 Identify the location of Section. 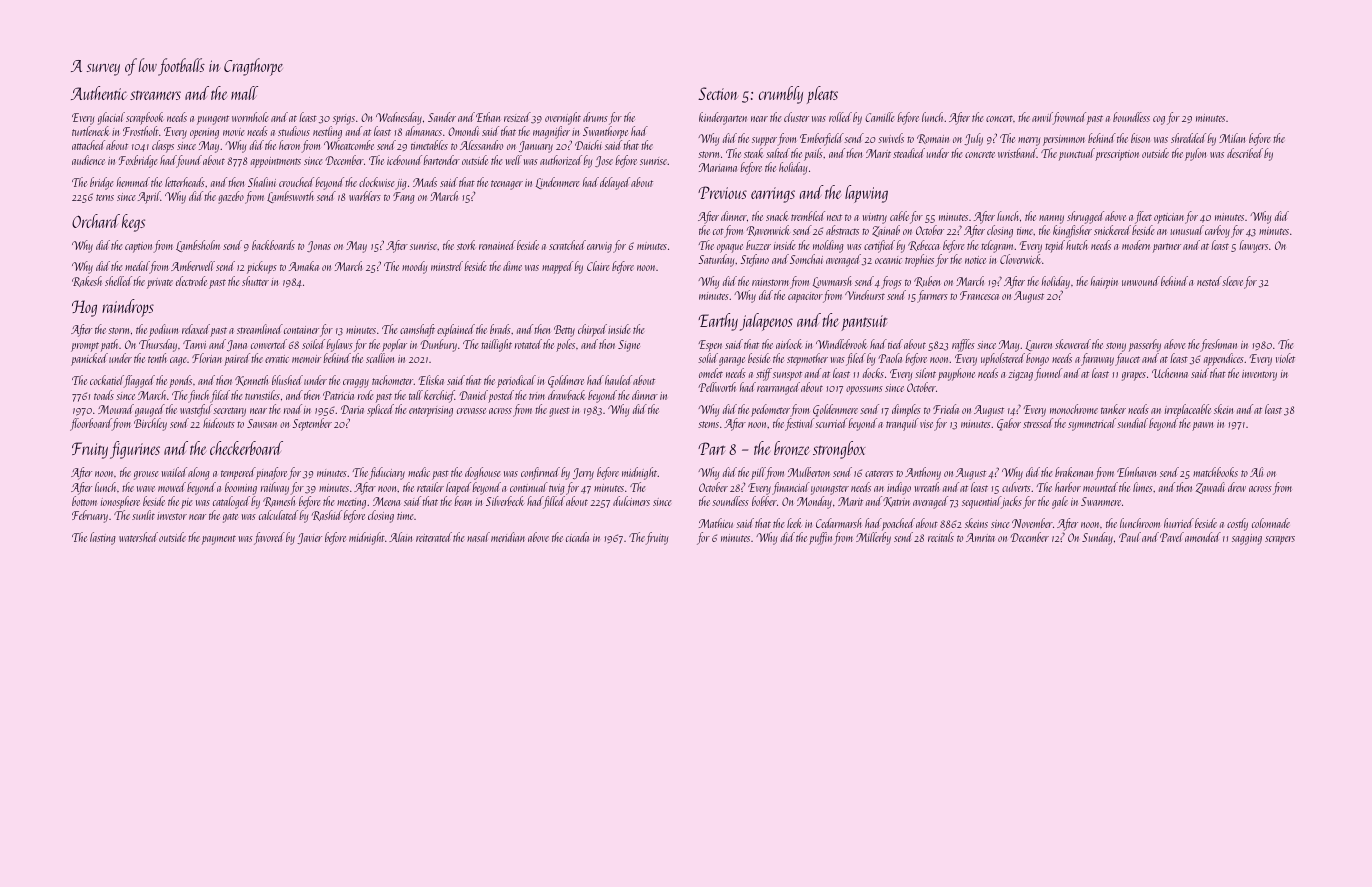
(718, 93).
